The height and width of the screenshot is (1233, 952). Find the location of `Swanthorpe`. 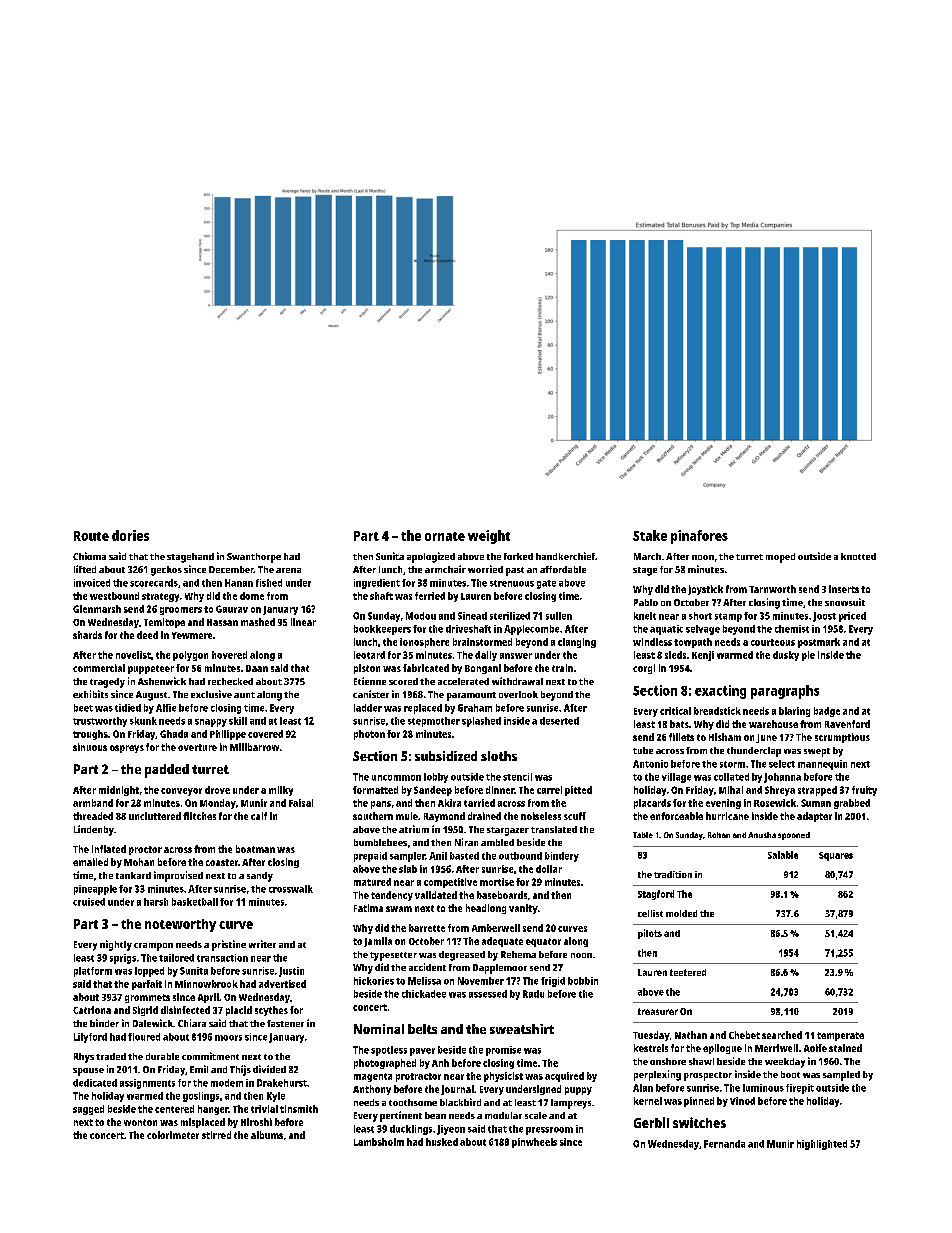

Swanthorpe is located at coordinates (254, 558).
